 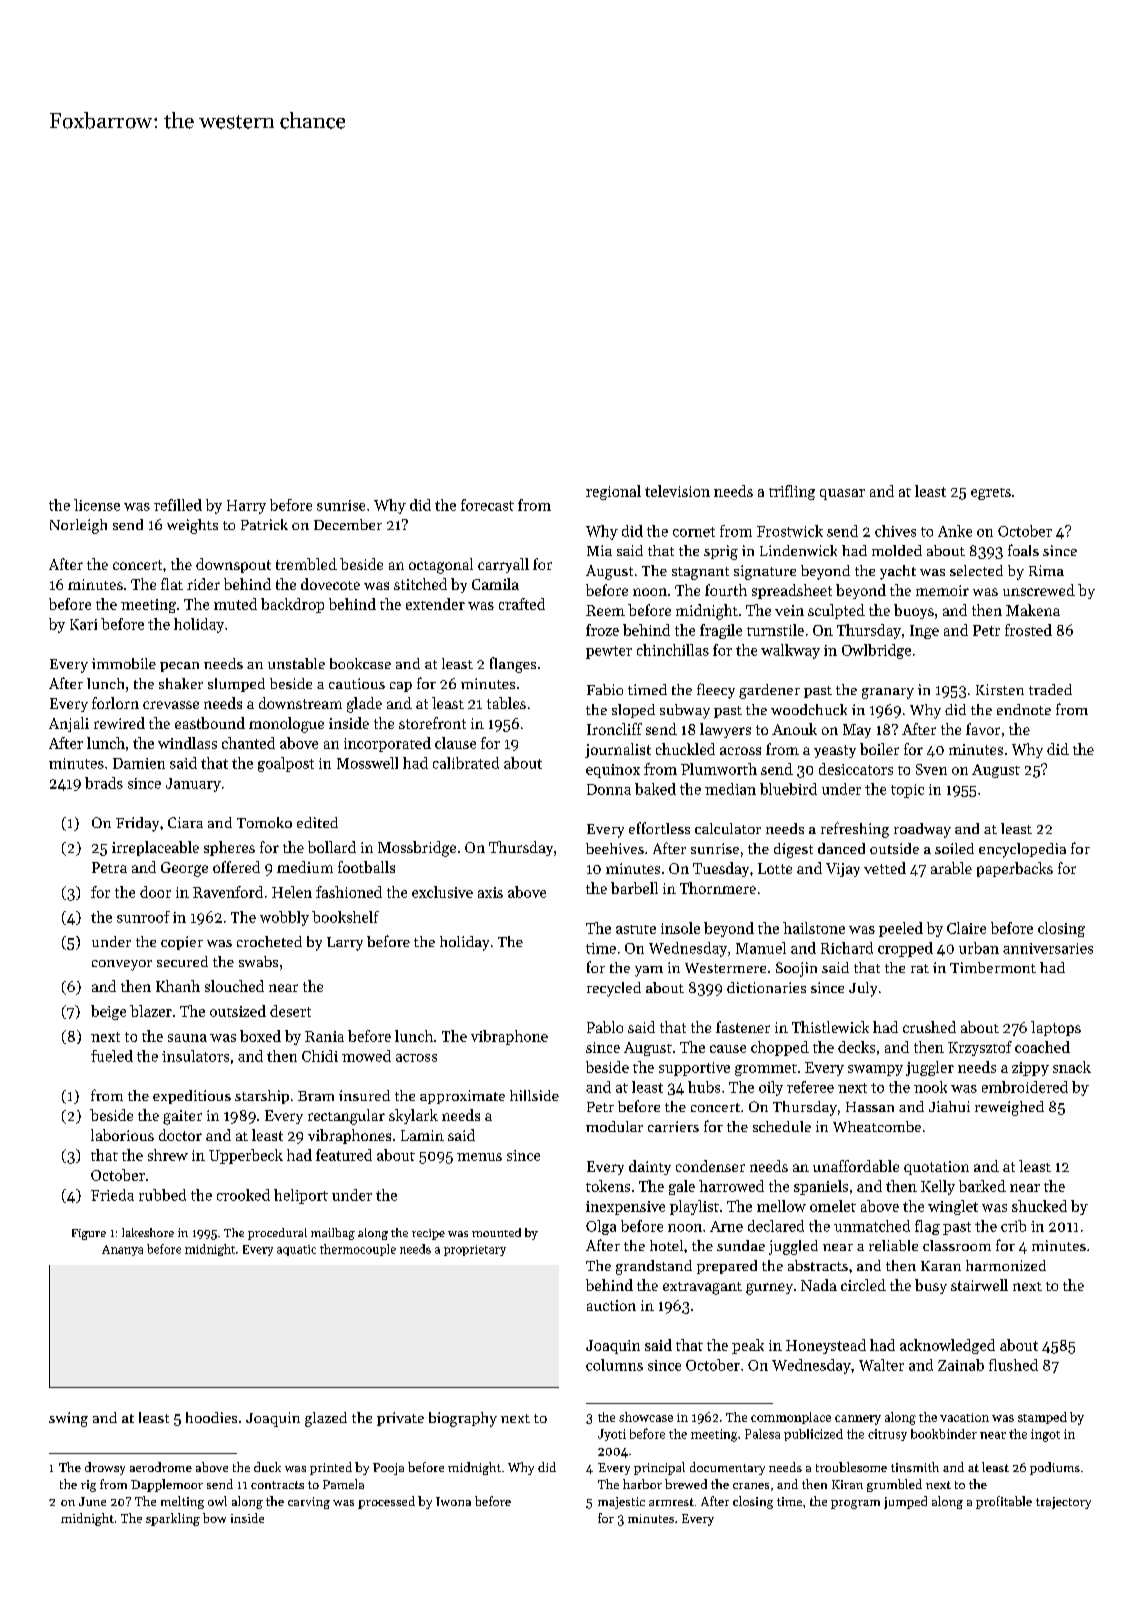 What do you see at coordinates (599, 550) in the screenshot?
I see `Mia` at bounding box center [599, 550].
